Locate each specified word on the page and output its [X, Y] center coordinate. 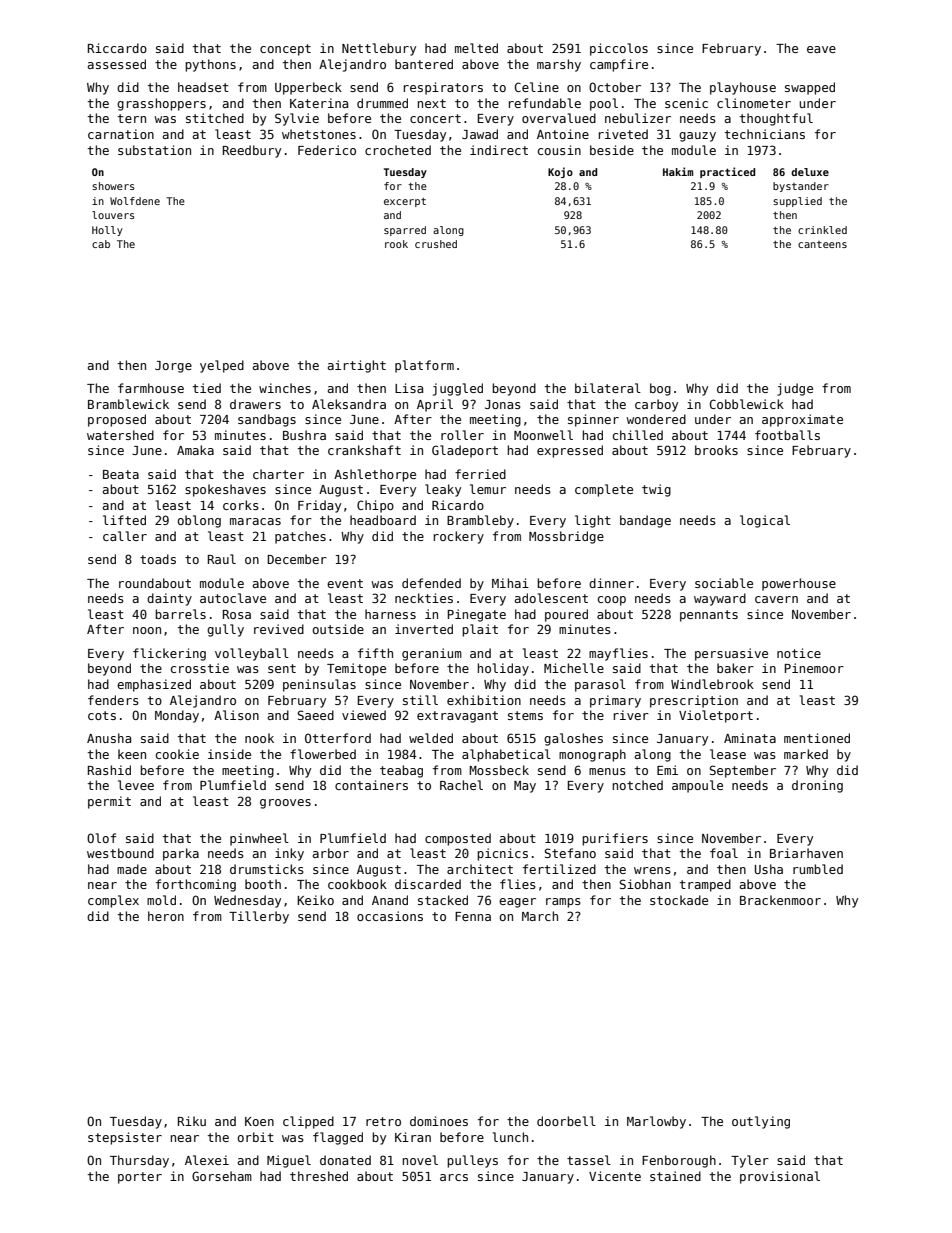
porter [140, 1178]
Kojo [560, 172]
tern [132, 118]
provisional [780, 1177]
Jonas [503, 404]
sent [282, 668]
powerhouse [799, 584]
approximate [802, 420]
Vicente [615, 1176]
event [345, 583]
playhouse [743, 88]
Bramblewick [128, 404]
